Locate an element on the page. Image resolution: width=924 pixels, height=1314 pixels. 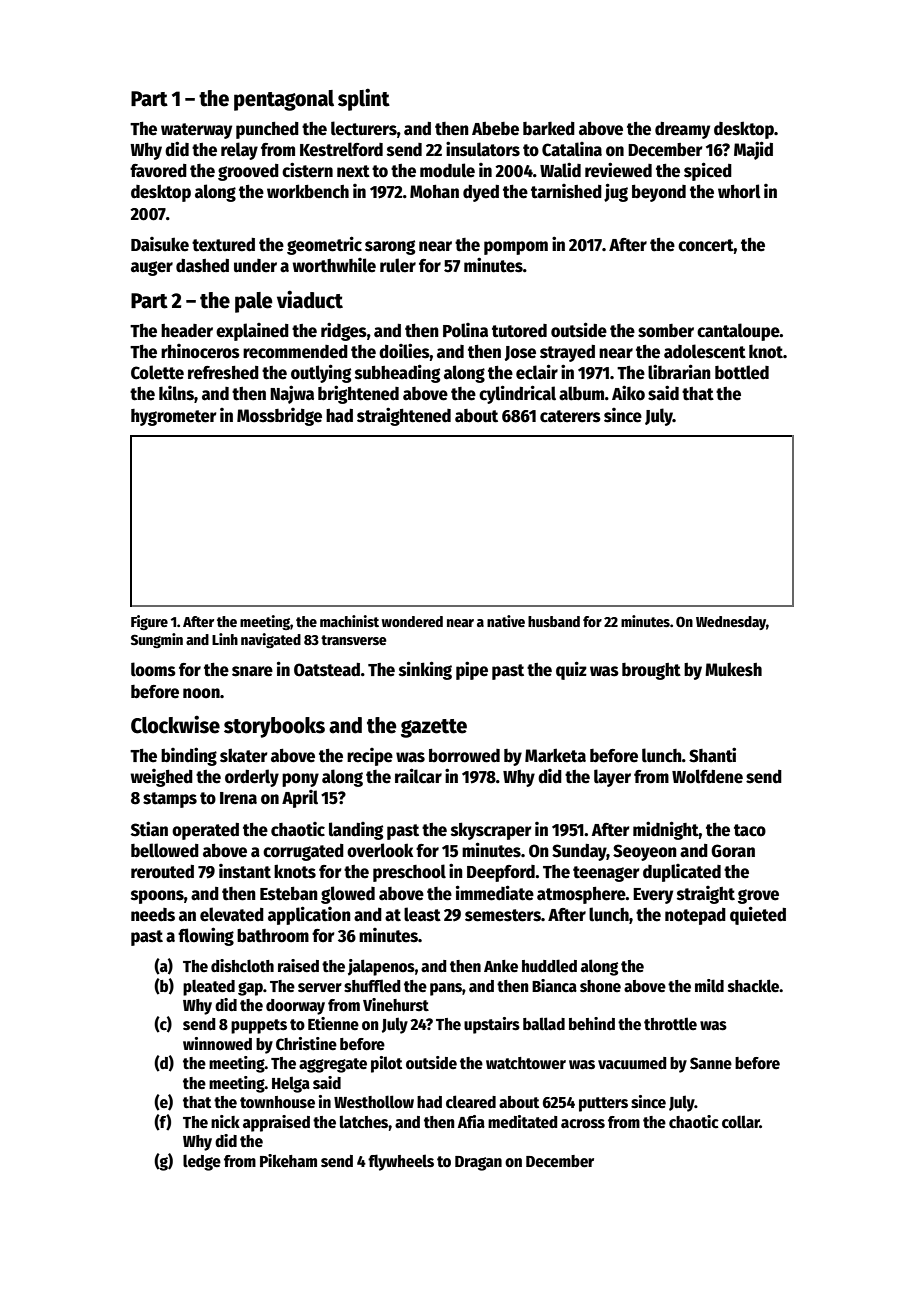
quiz is located at coordinates (571, 670).
